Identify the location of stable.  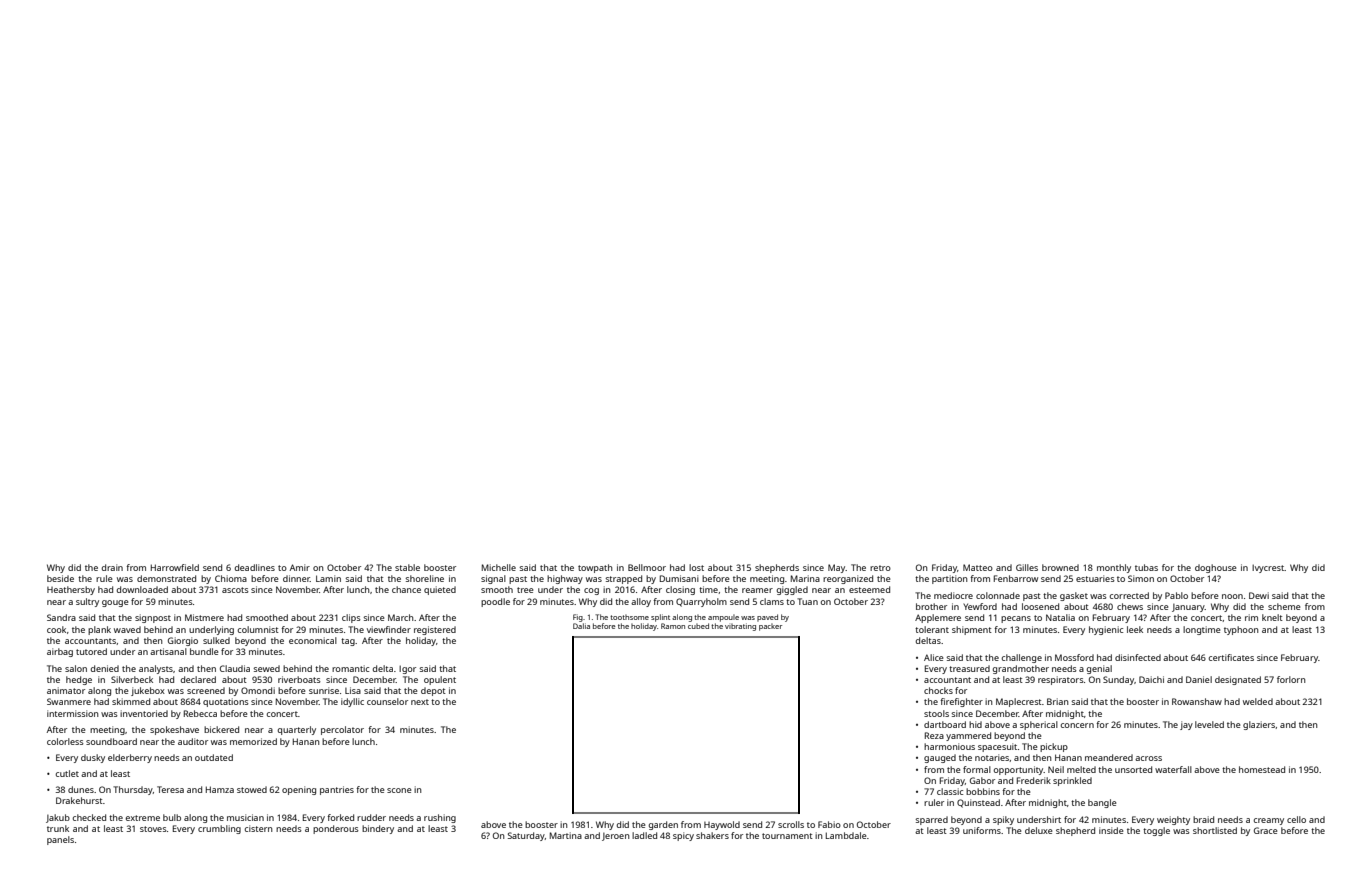
(407, 567).
